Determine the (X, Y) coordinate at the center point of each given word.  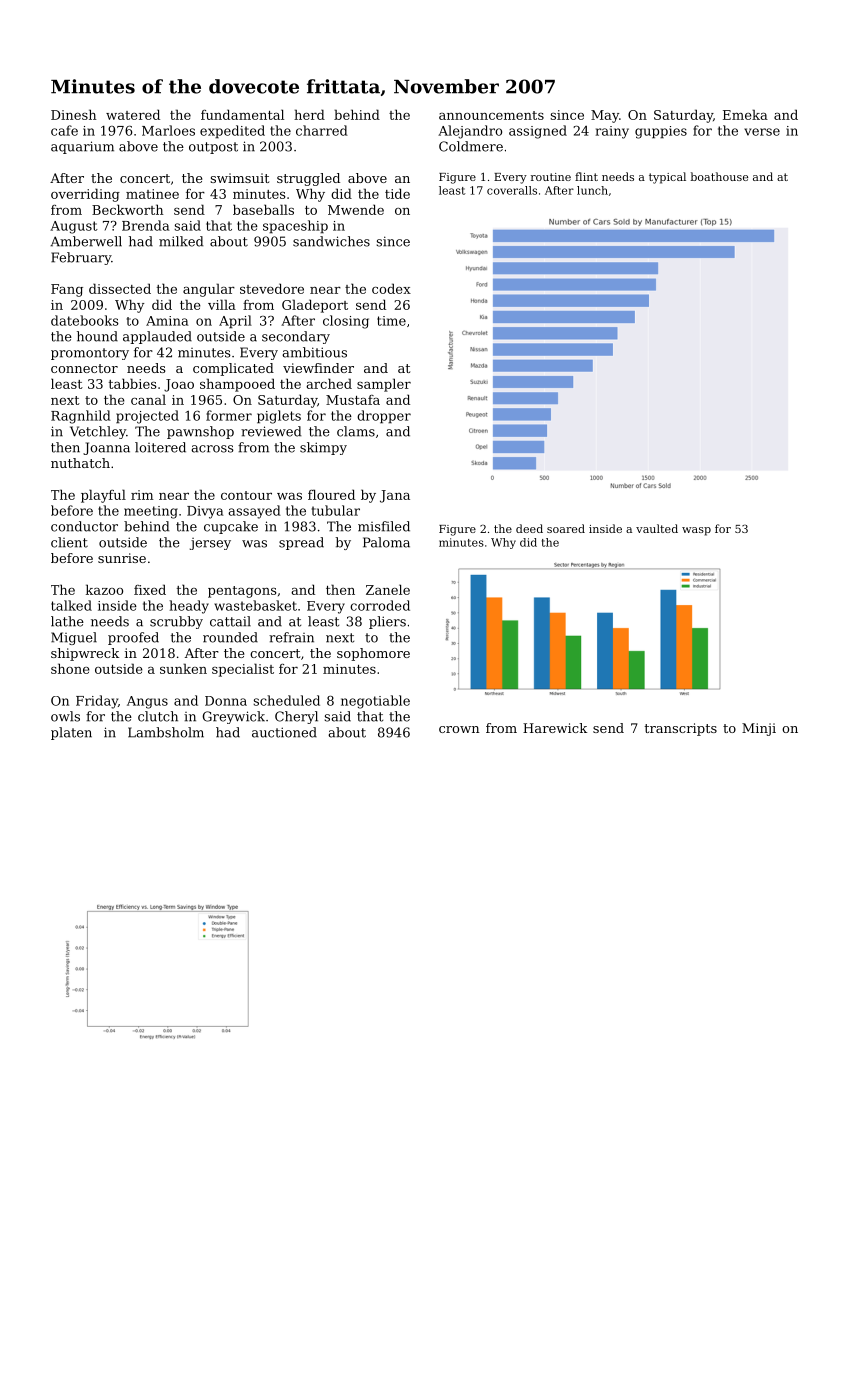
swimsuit (239, 178)
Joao (179, 385)
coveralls (512, 190)
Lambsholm (166, 732)
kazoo (104, 589)
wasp (696, 531)
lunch (592, 190)
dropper (384, 417)
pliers (387, 622)
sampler (384, 385)
